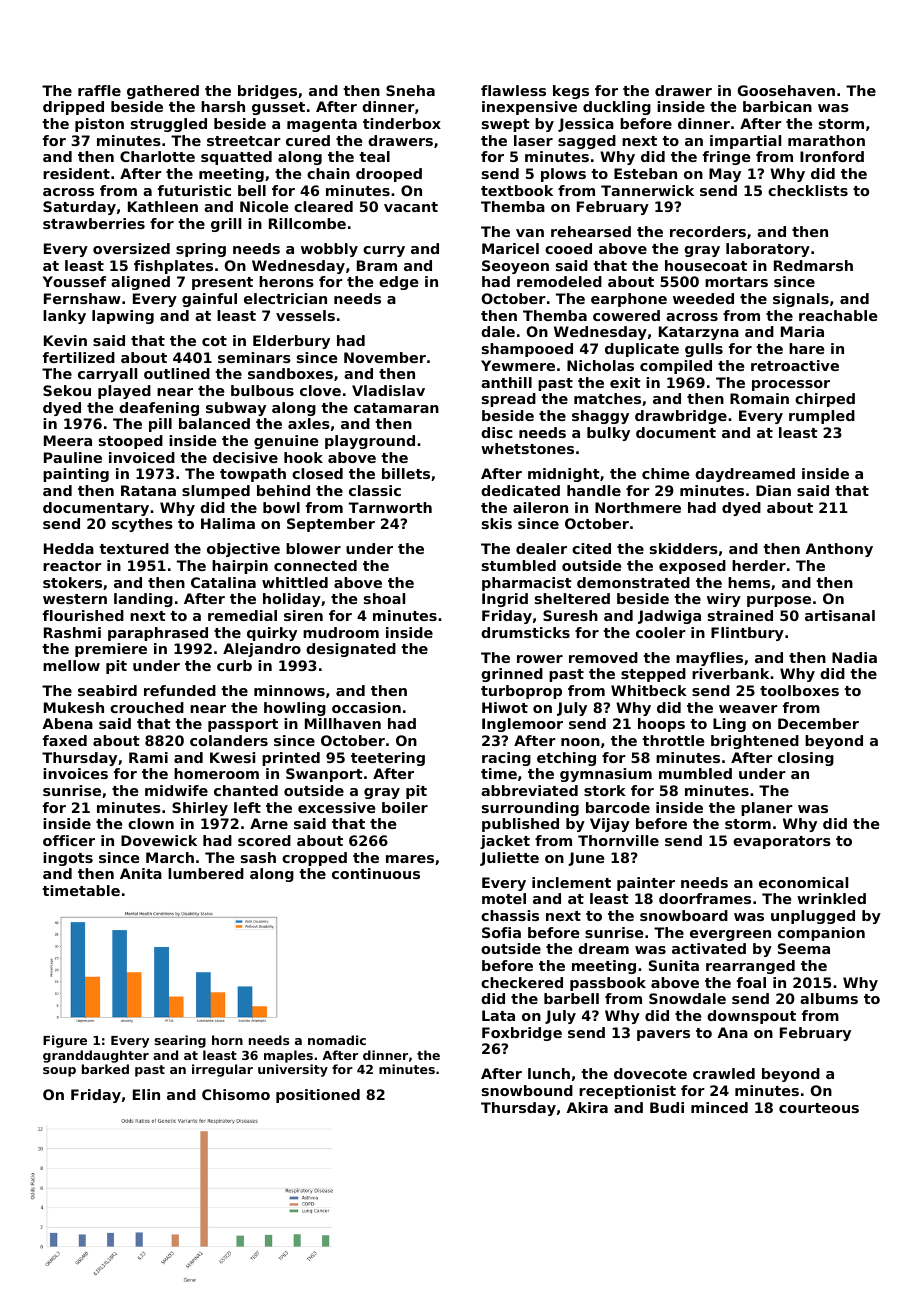 This image has width=924, height=1308. Describe the element at coordinates (410, 90) in the image. I see `Sneha` at that location.
